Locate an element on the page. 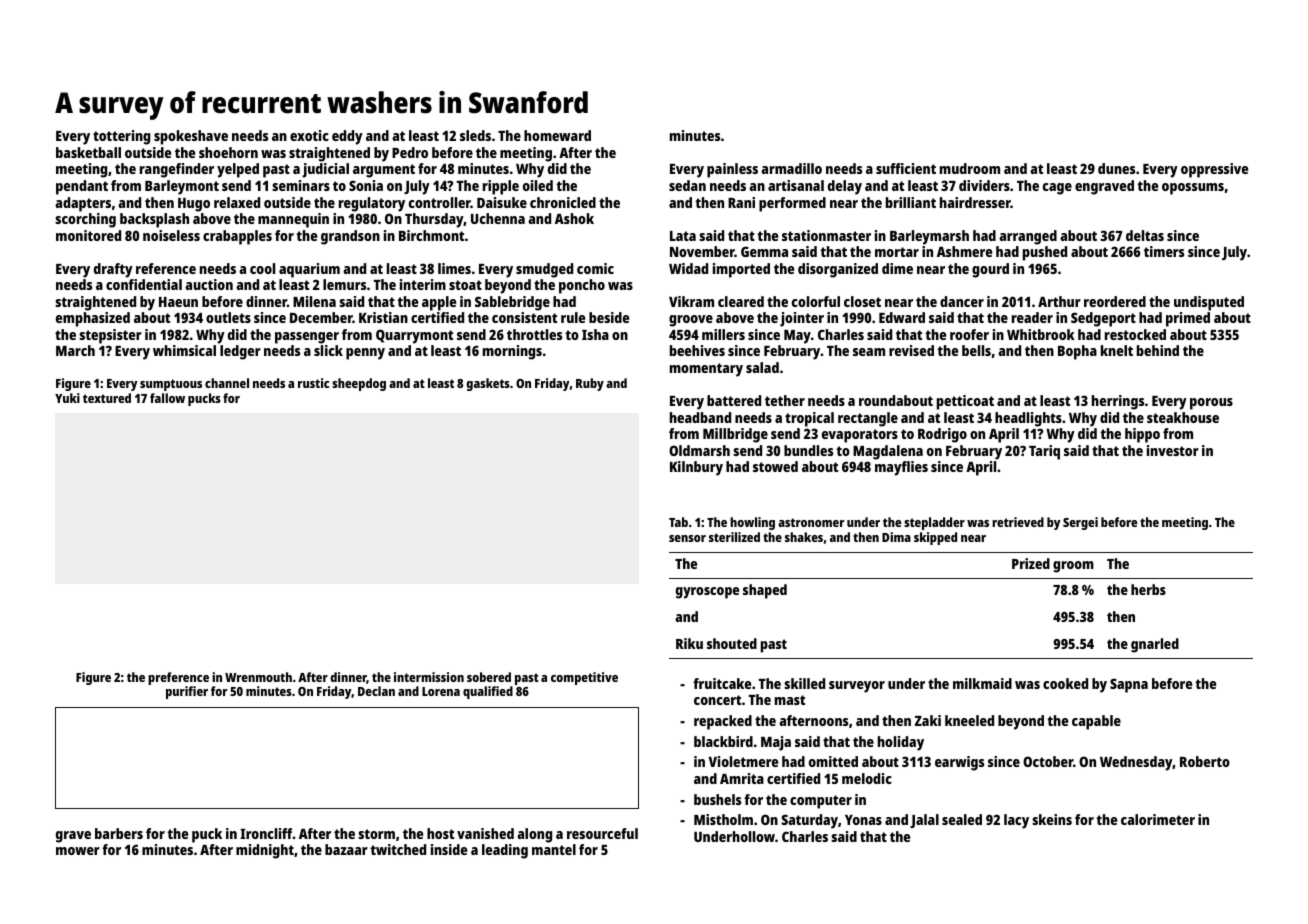 This page has height=924, width=1308. Gemma is located at coordinates (764, 251).
